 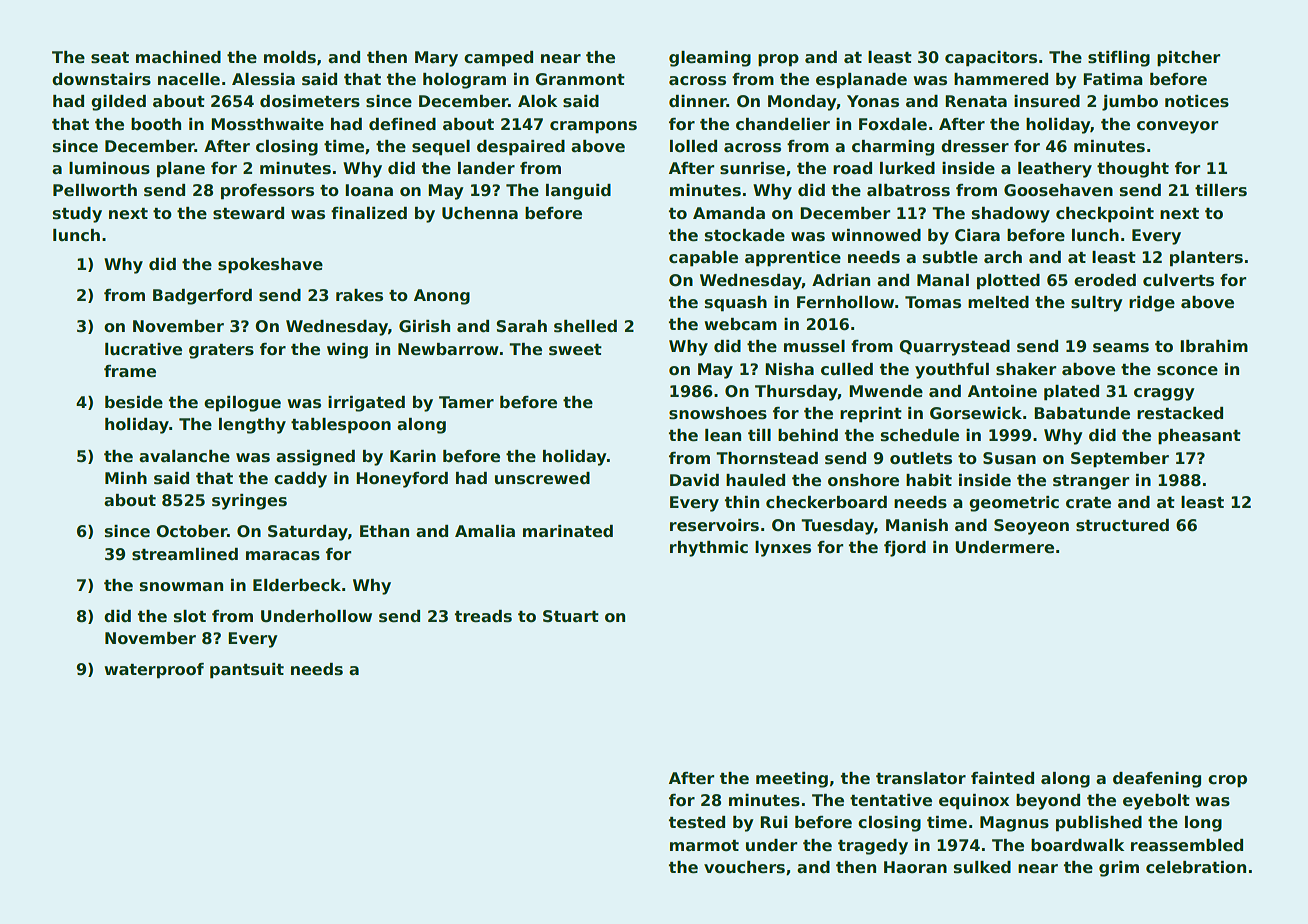 What do you see at coordinates (571, 616) in the image?
I see `Stuart` at bounding box center [571, 616].
